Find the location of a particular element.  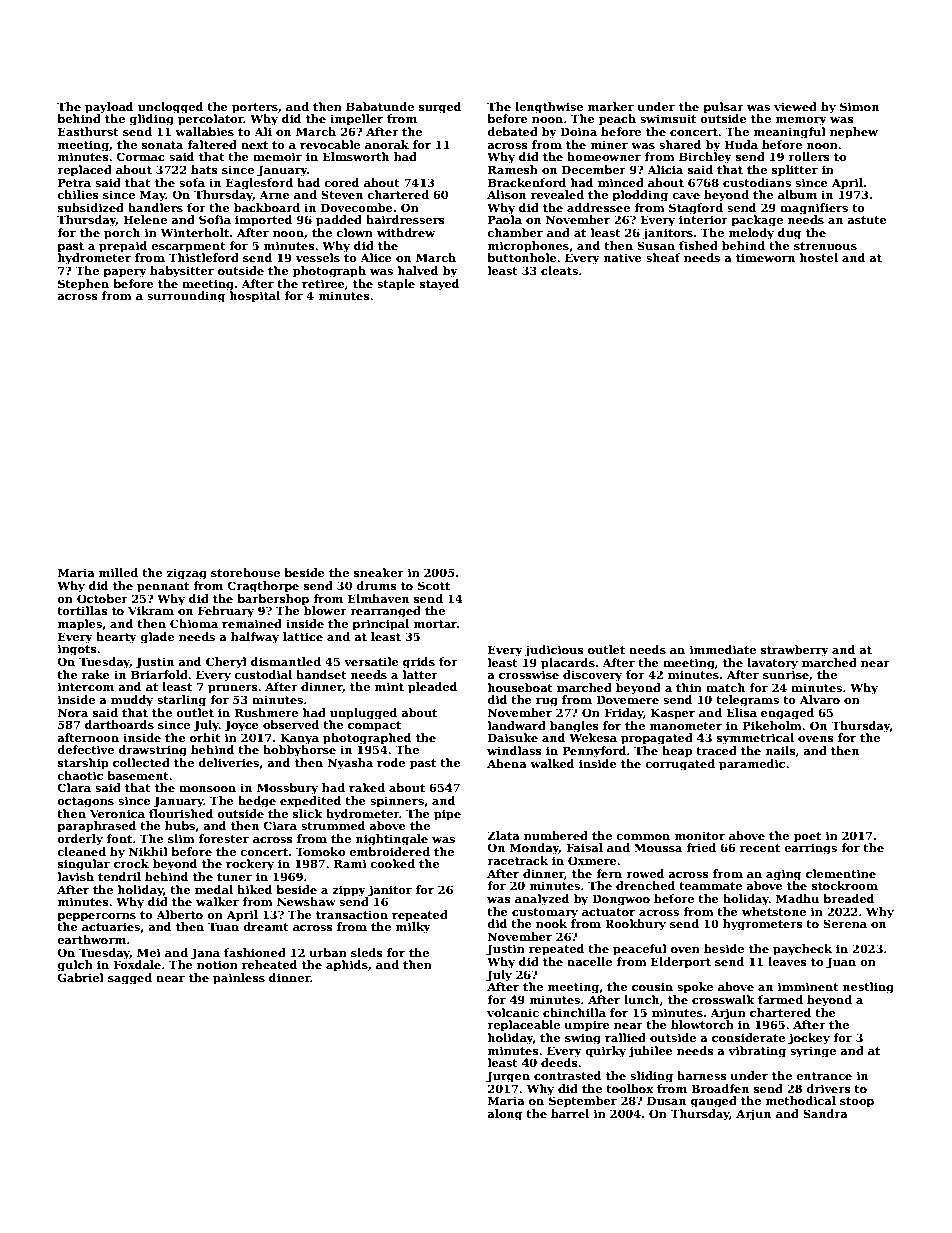

Eaglesford is located at coordinates (259, 184).
